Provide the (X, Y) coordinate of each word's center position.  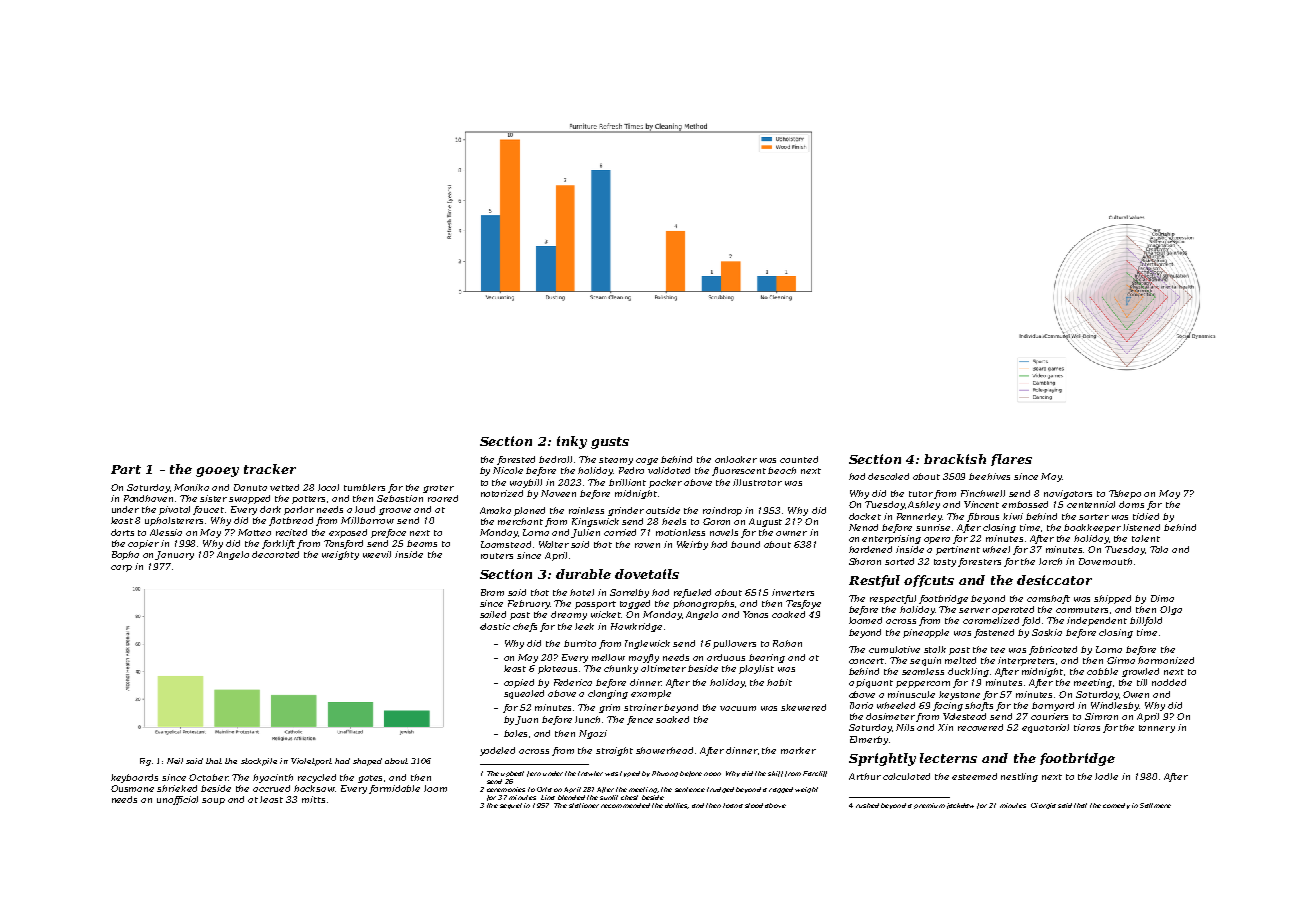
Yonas (755, 614)
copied (519, 683)
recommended (625, 805)
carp (121, 568)
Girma (1121, 660)
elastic (495, 626)
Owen (1136, 694)
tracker (270, 469)
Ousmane (132, 788)
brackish (955, 459)
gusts (610, 443)
